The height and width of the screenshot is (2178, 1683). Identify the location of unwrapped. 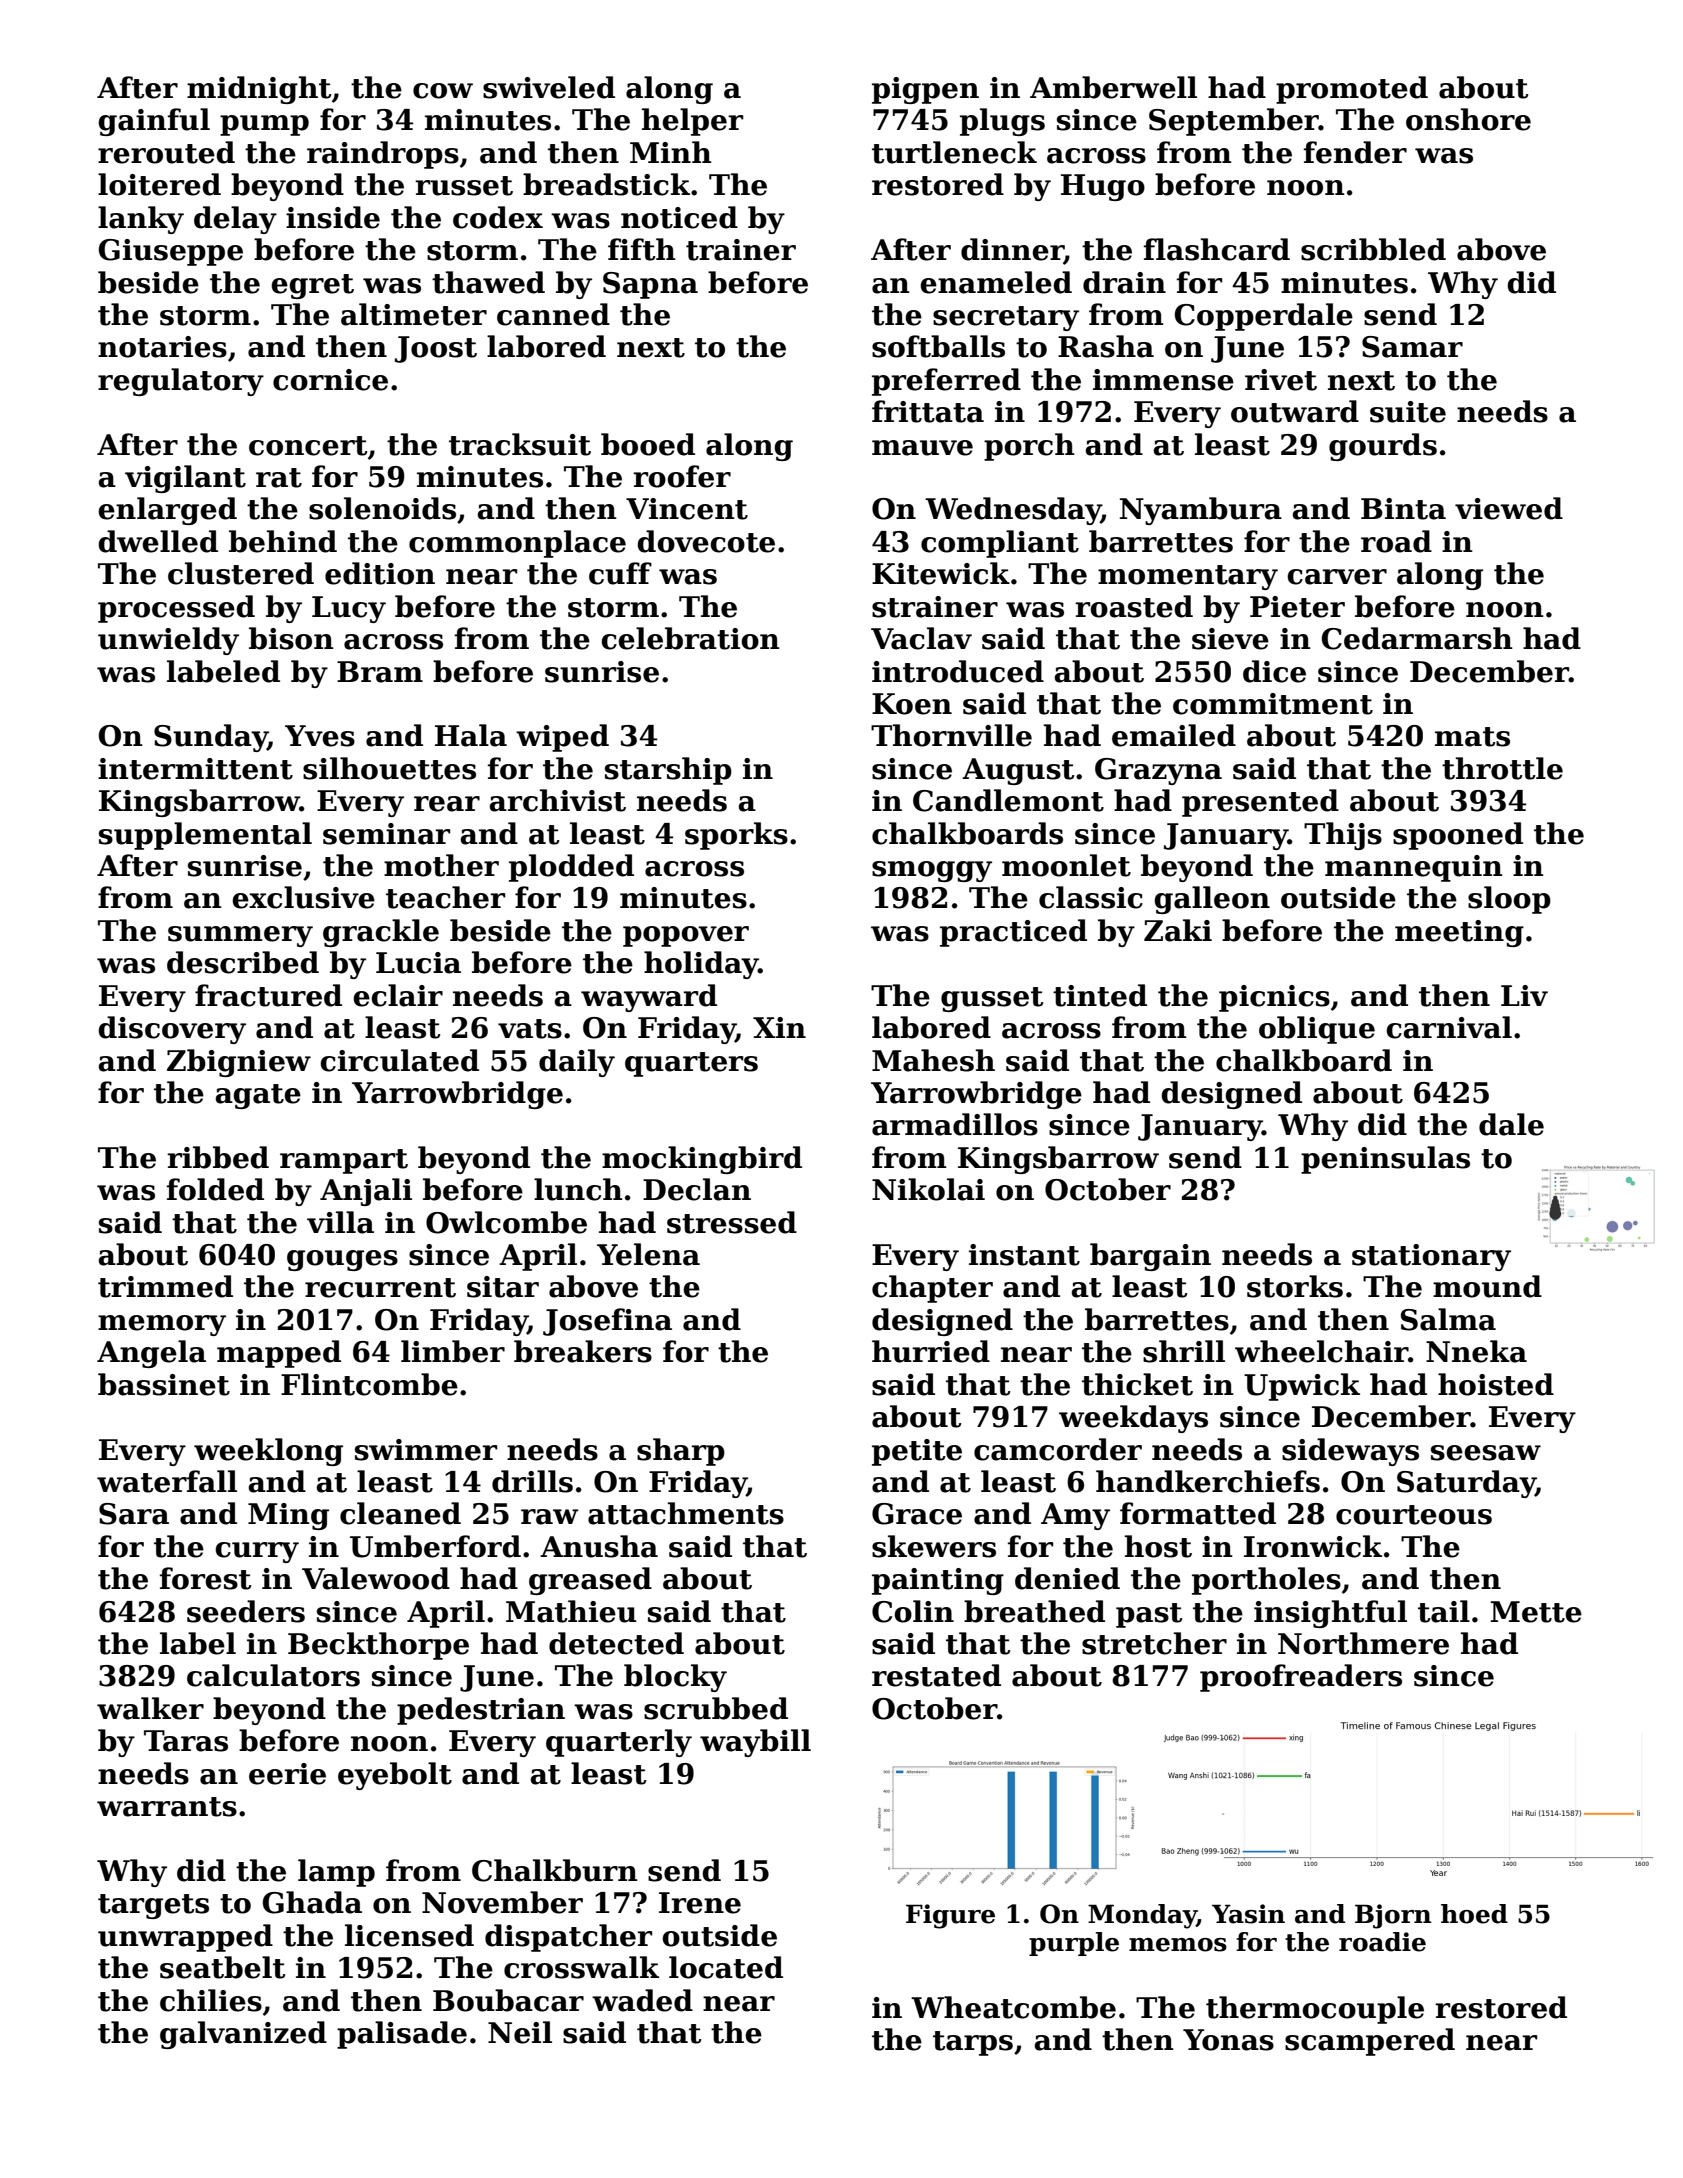
(185, 1938).
